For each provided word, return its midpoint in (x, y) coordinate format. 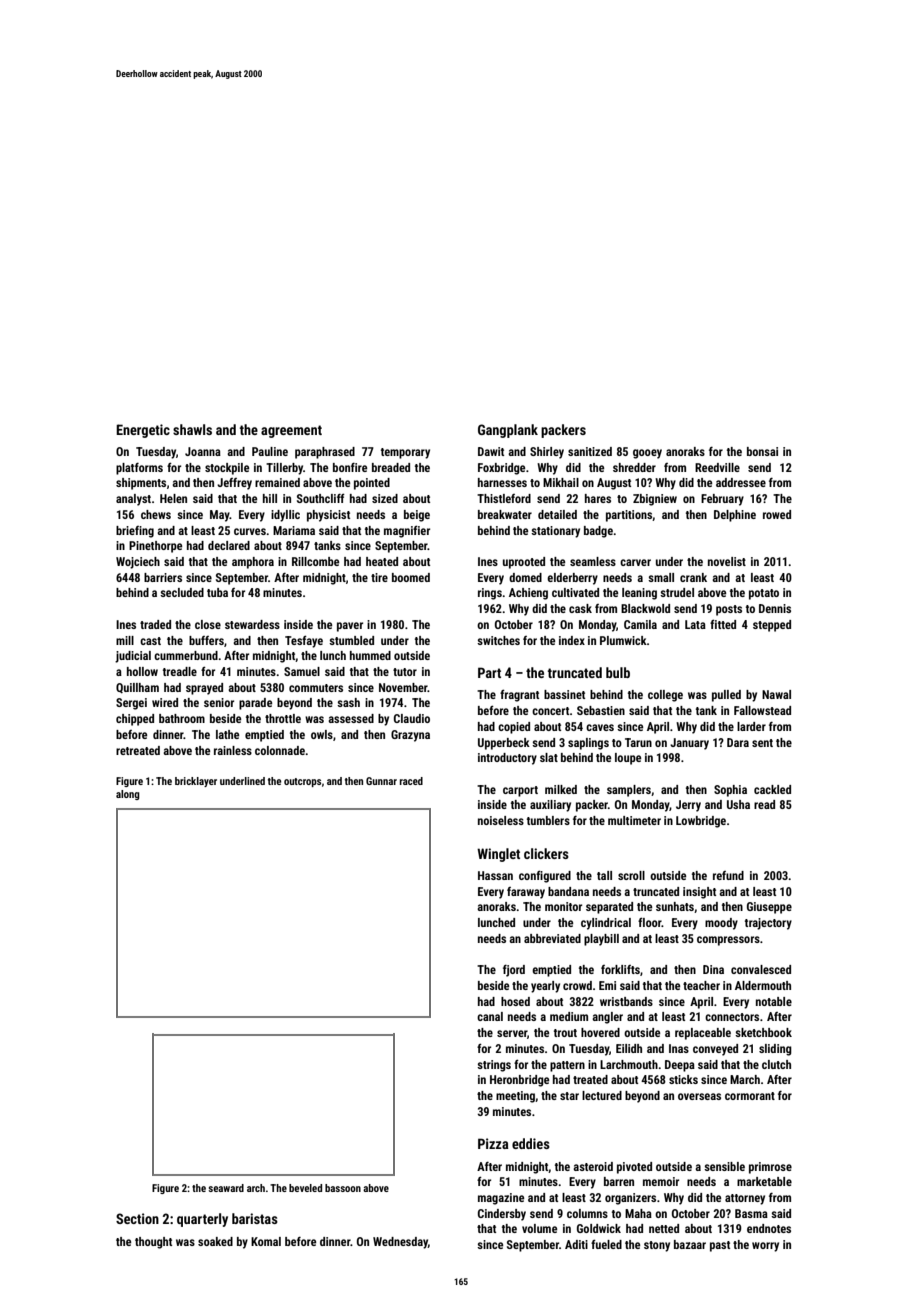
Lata (695, 624)
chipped (135, 720)
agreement (291, 431)
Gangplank (508, 431)
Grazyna (410, 736)
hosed (515, 1001)
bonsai (762, 451)
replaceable (703, 1034)
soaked (215, 1241)
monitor (563, 906)
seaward (226, 1188)
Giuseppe (769, 908)
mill (125, 640)
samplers (629, 791)
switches (498, 640)
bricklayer (196, 782)
